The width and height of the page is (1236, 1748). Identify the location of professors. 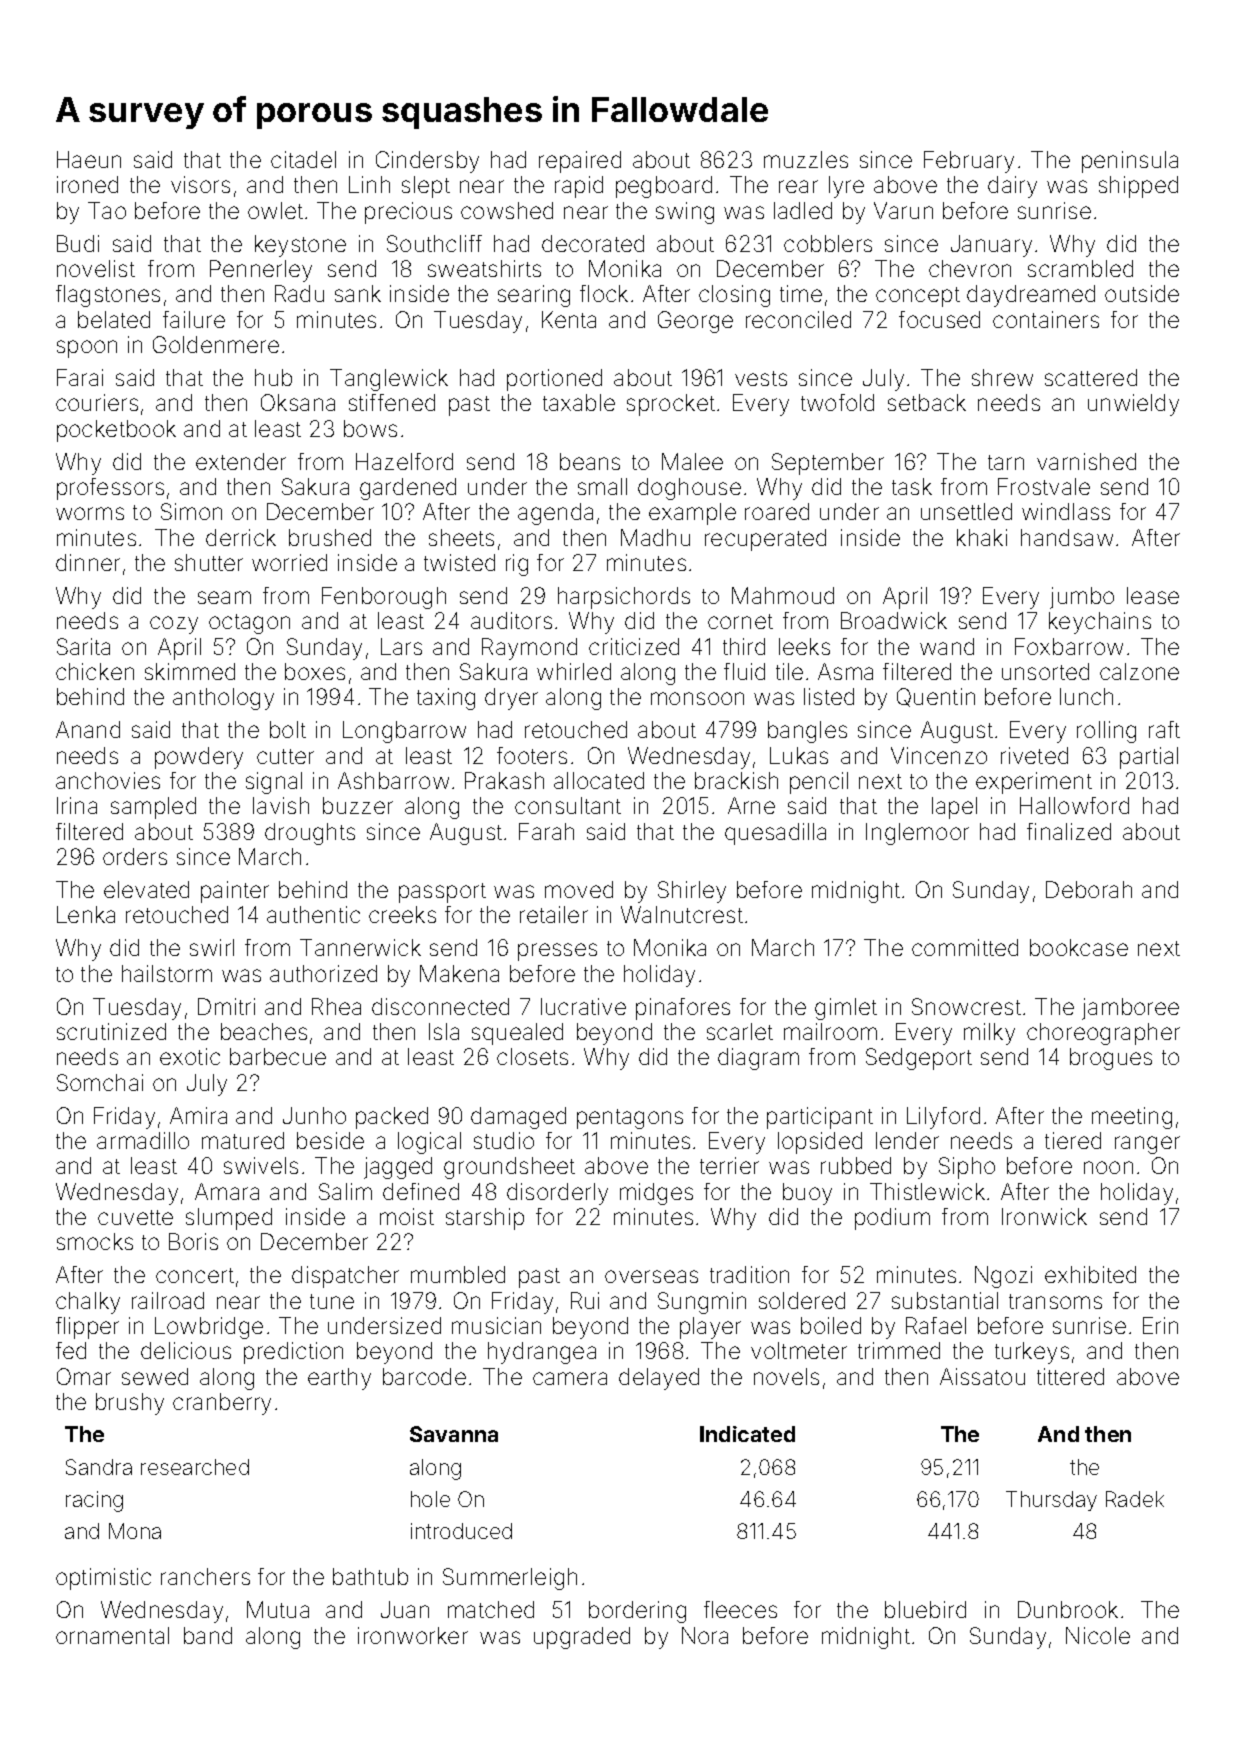
(110, 489).
